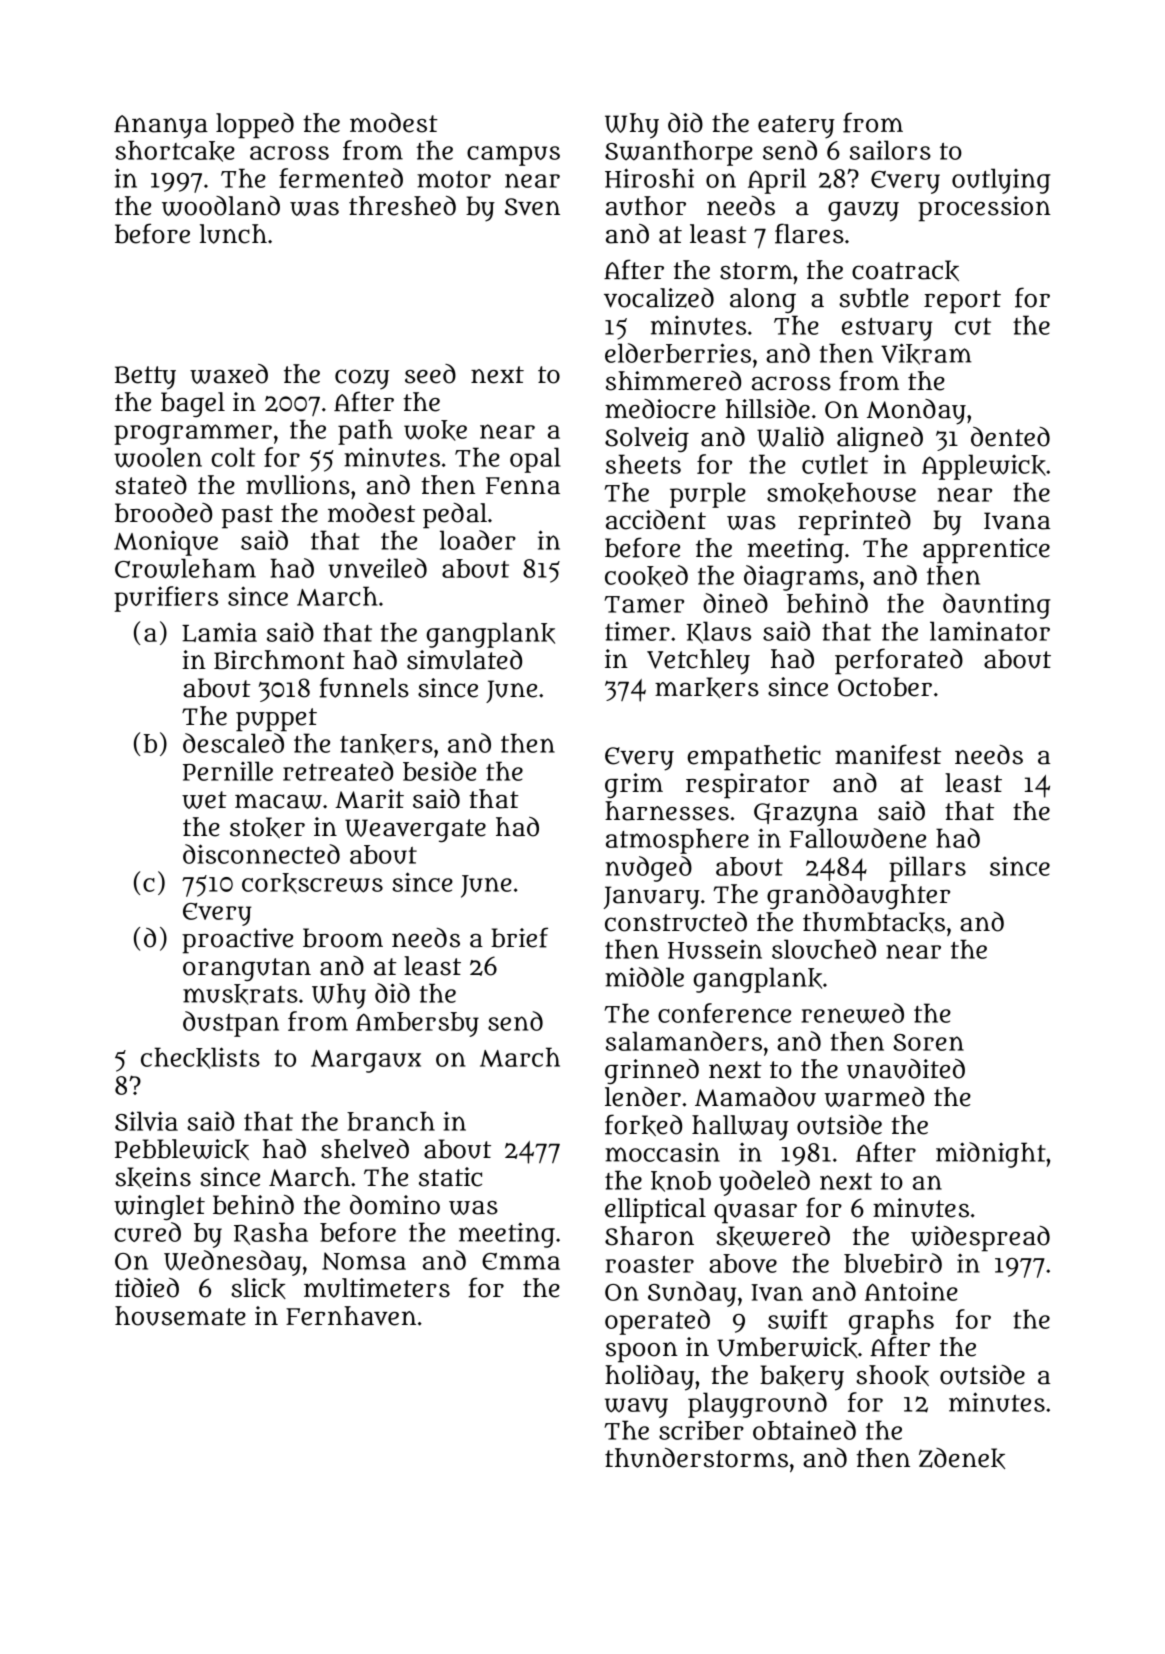 Image resolution: width=1165 pixels, height=1654 pixels. I want to click on housemate, so click(180, 1316).
